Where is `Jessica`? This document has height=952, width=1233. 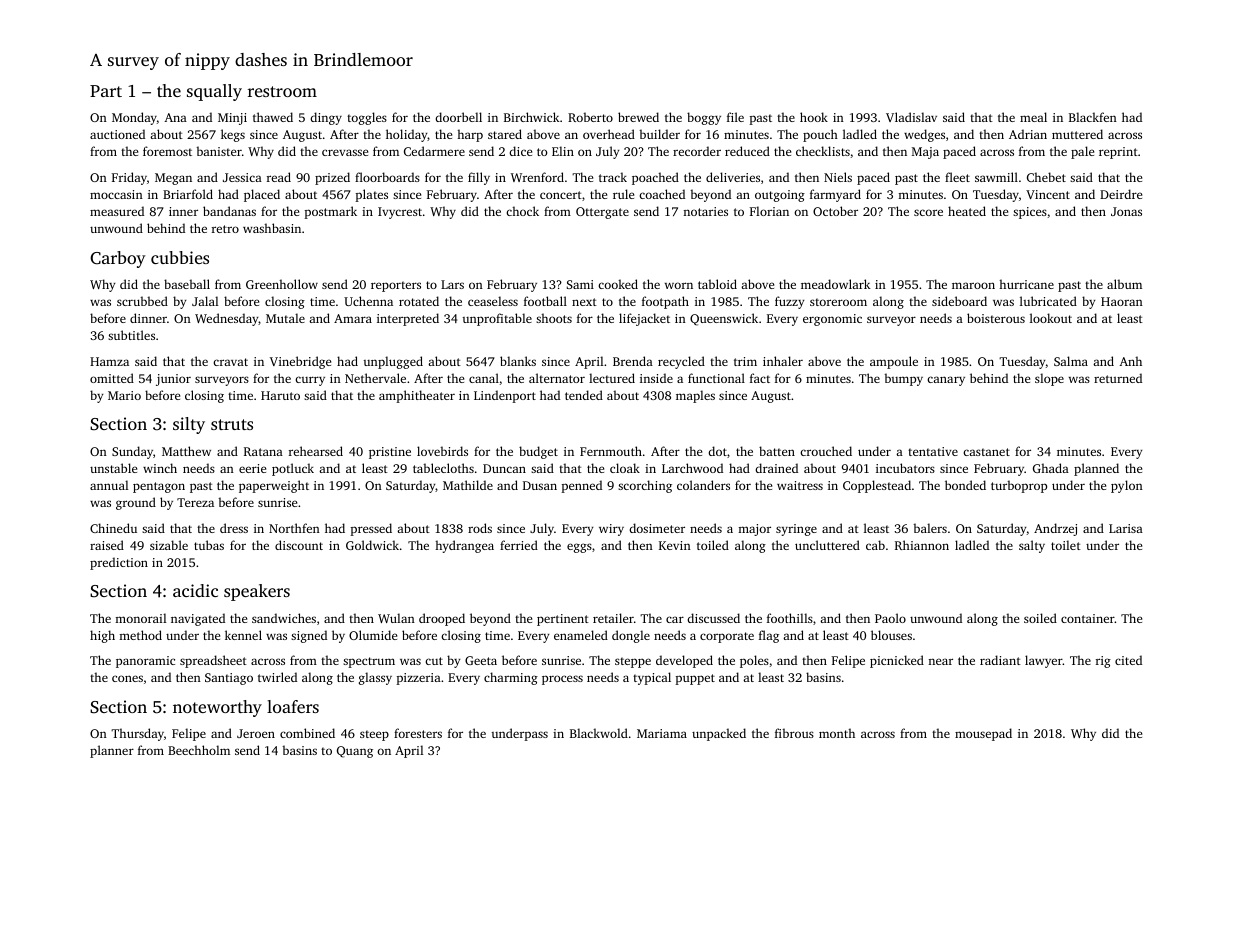
Jessica is located at coordinates (242, 177).
